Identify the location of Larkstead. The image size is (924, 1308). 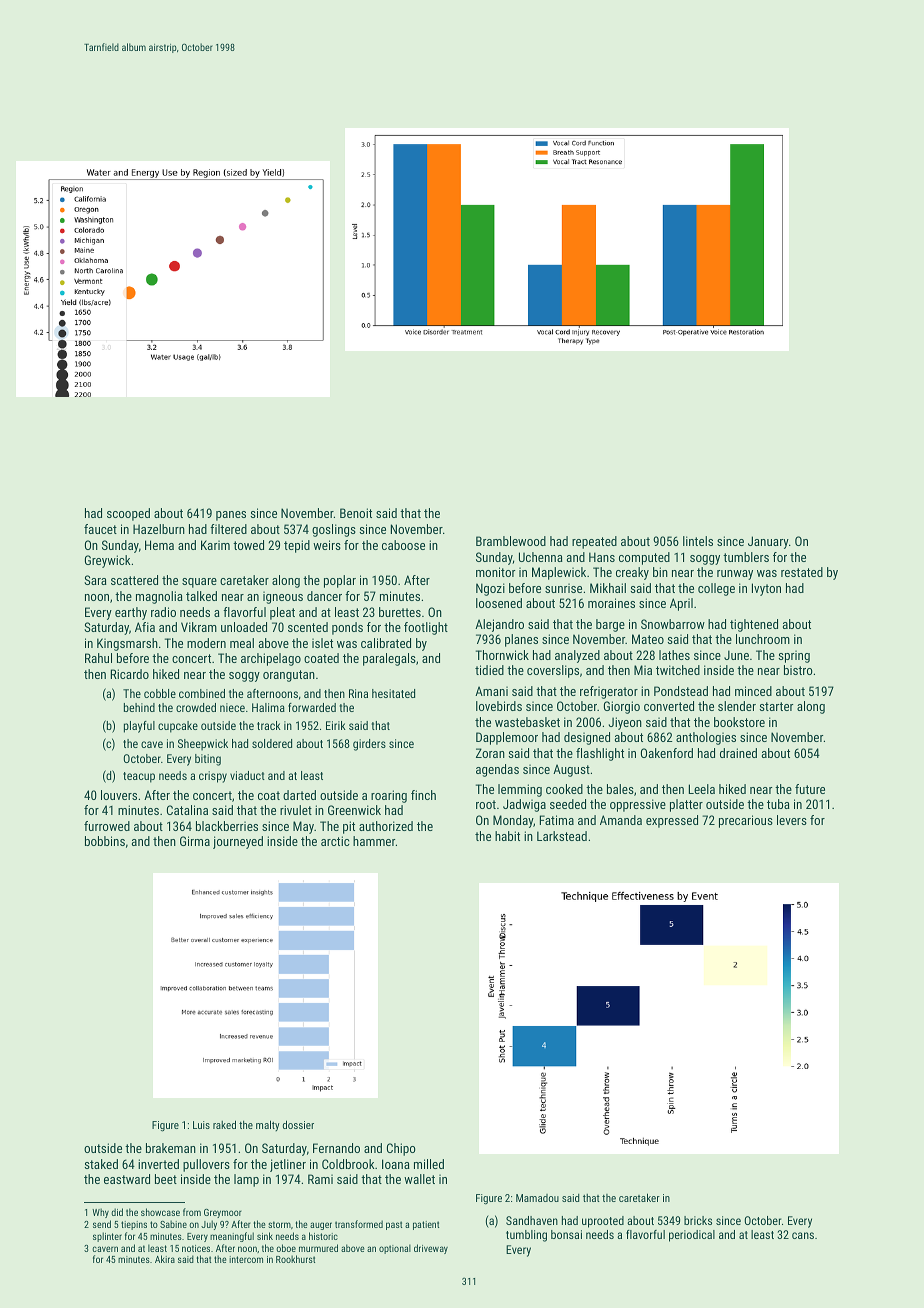
(562, 836).
